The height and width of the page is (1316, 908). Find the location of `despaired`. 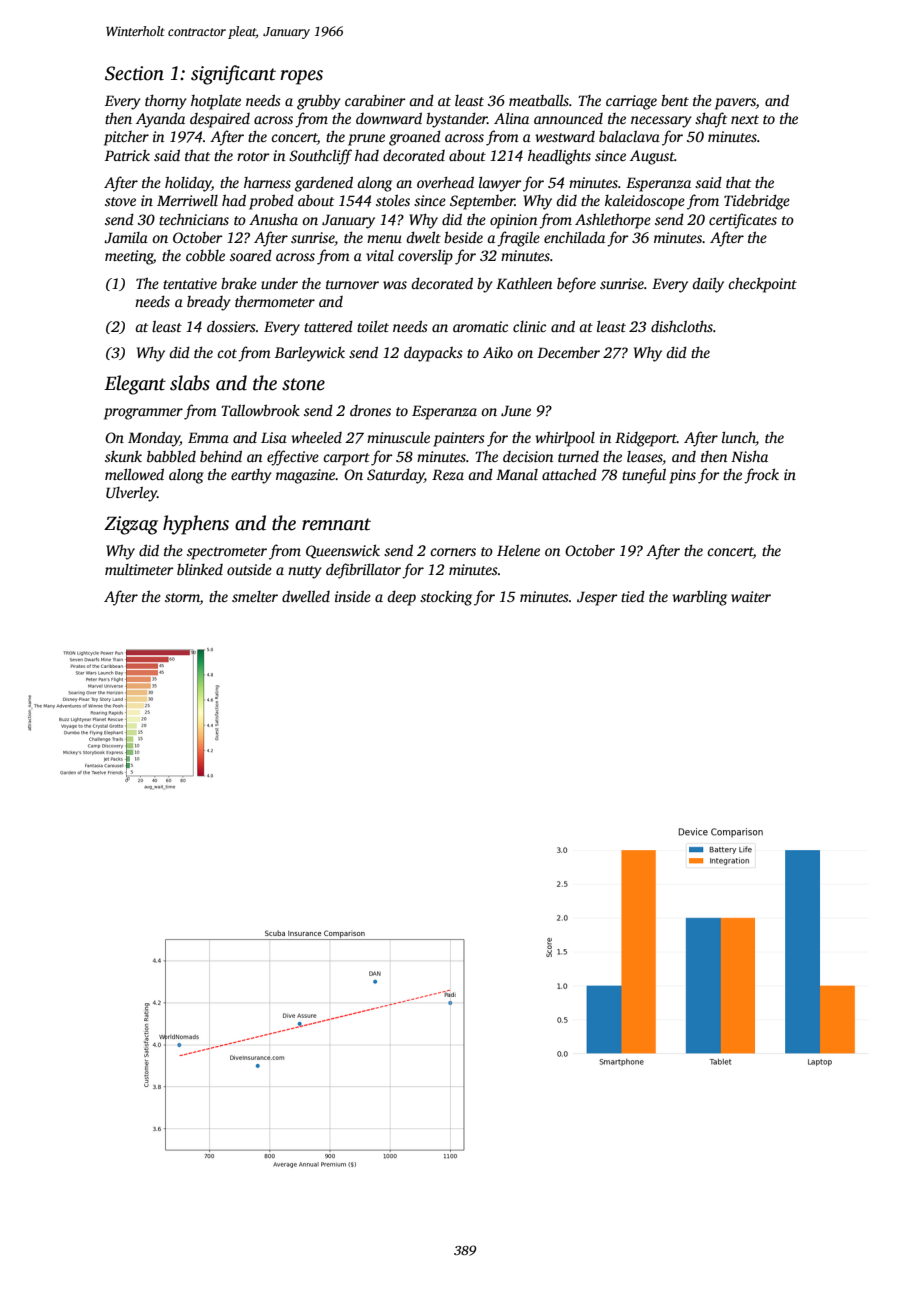

despaired is located at coordinates (220, 120).
